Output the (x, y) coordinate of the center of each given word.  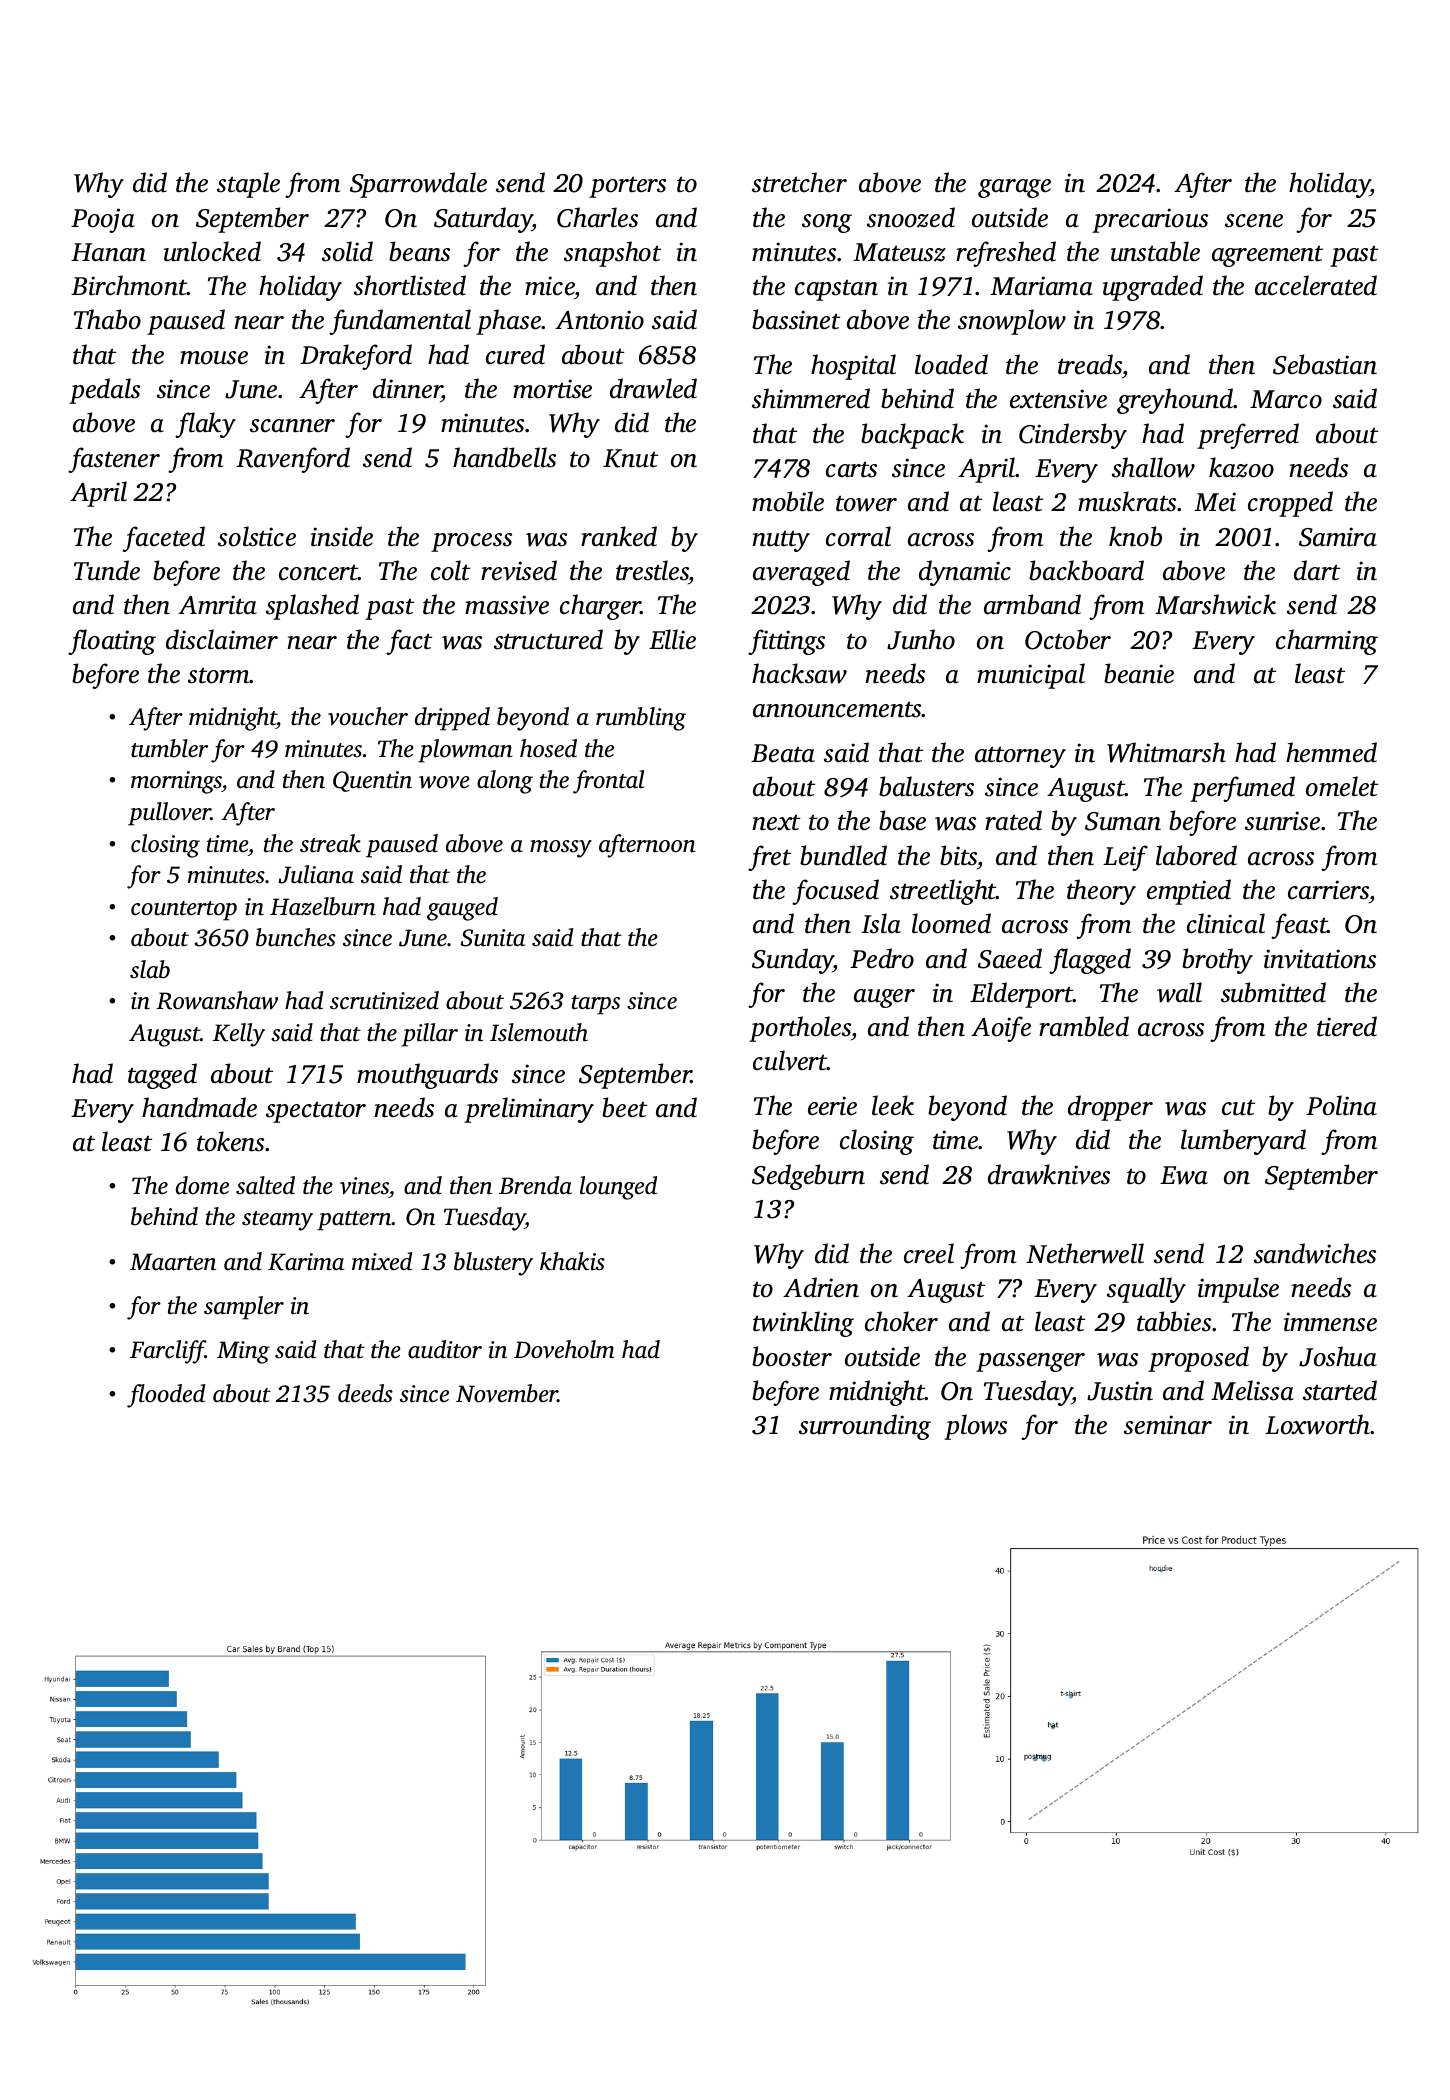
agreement (1267, 256)
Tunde (107, 570)
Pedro (882, 958)
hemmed (1331, 752)
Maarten (173, 1262)
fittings (786, 642)
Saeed (1010, 958)
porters (627, 187)
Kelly (239, 1035)
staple (248, 185)
